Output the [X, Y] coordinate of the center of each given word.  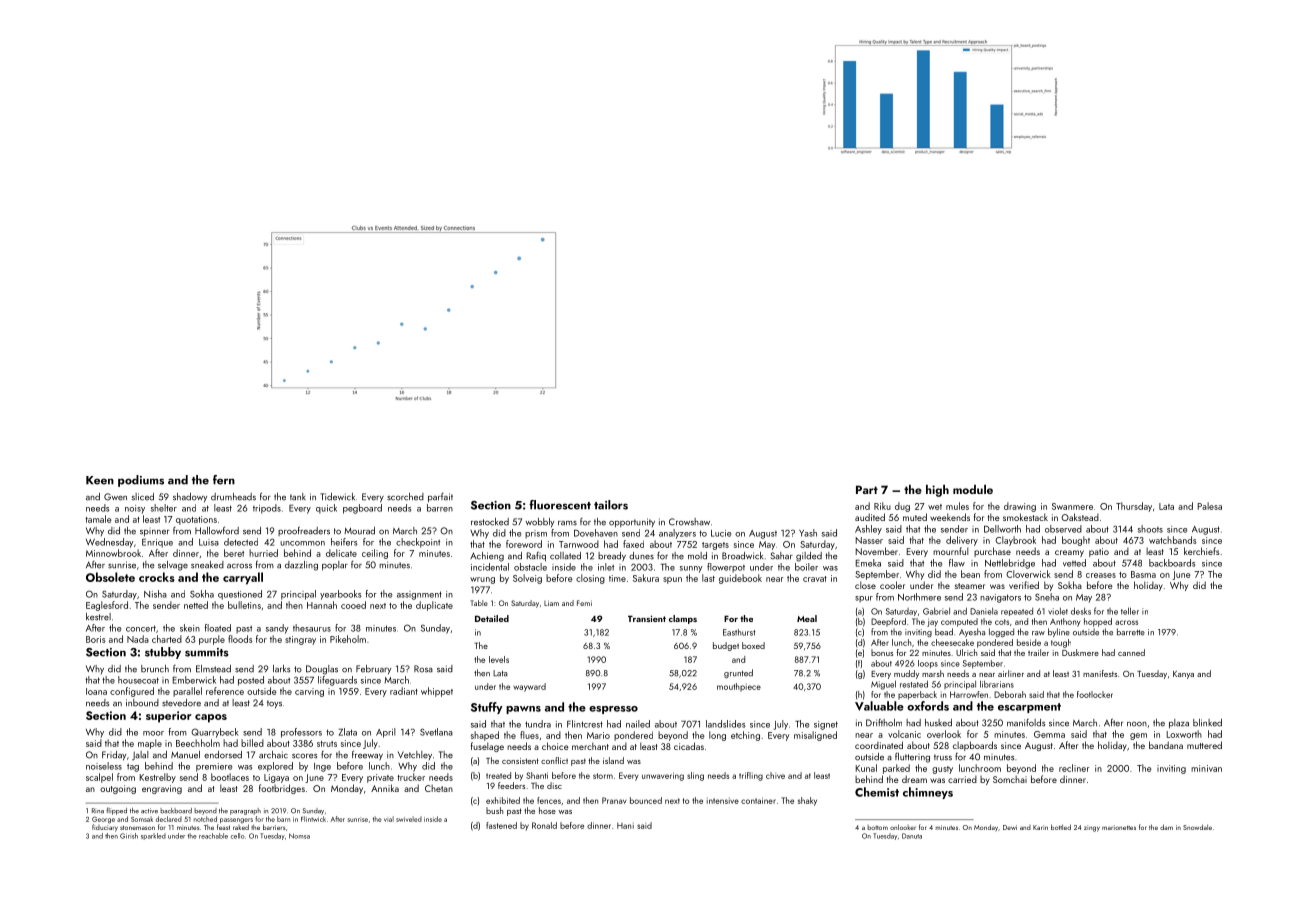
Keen [100, 480]
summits [207, 652]
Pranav [614, 800]
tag [133, 768]
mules [957, 506]
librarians [997, 684]
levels [499, 659]
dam [1166, 827]
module [973, 489]
